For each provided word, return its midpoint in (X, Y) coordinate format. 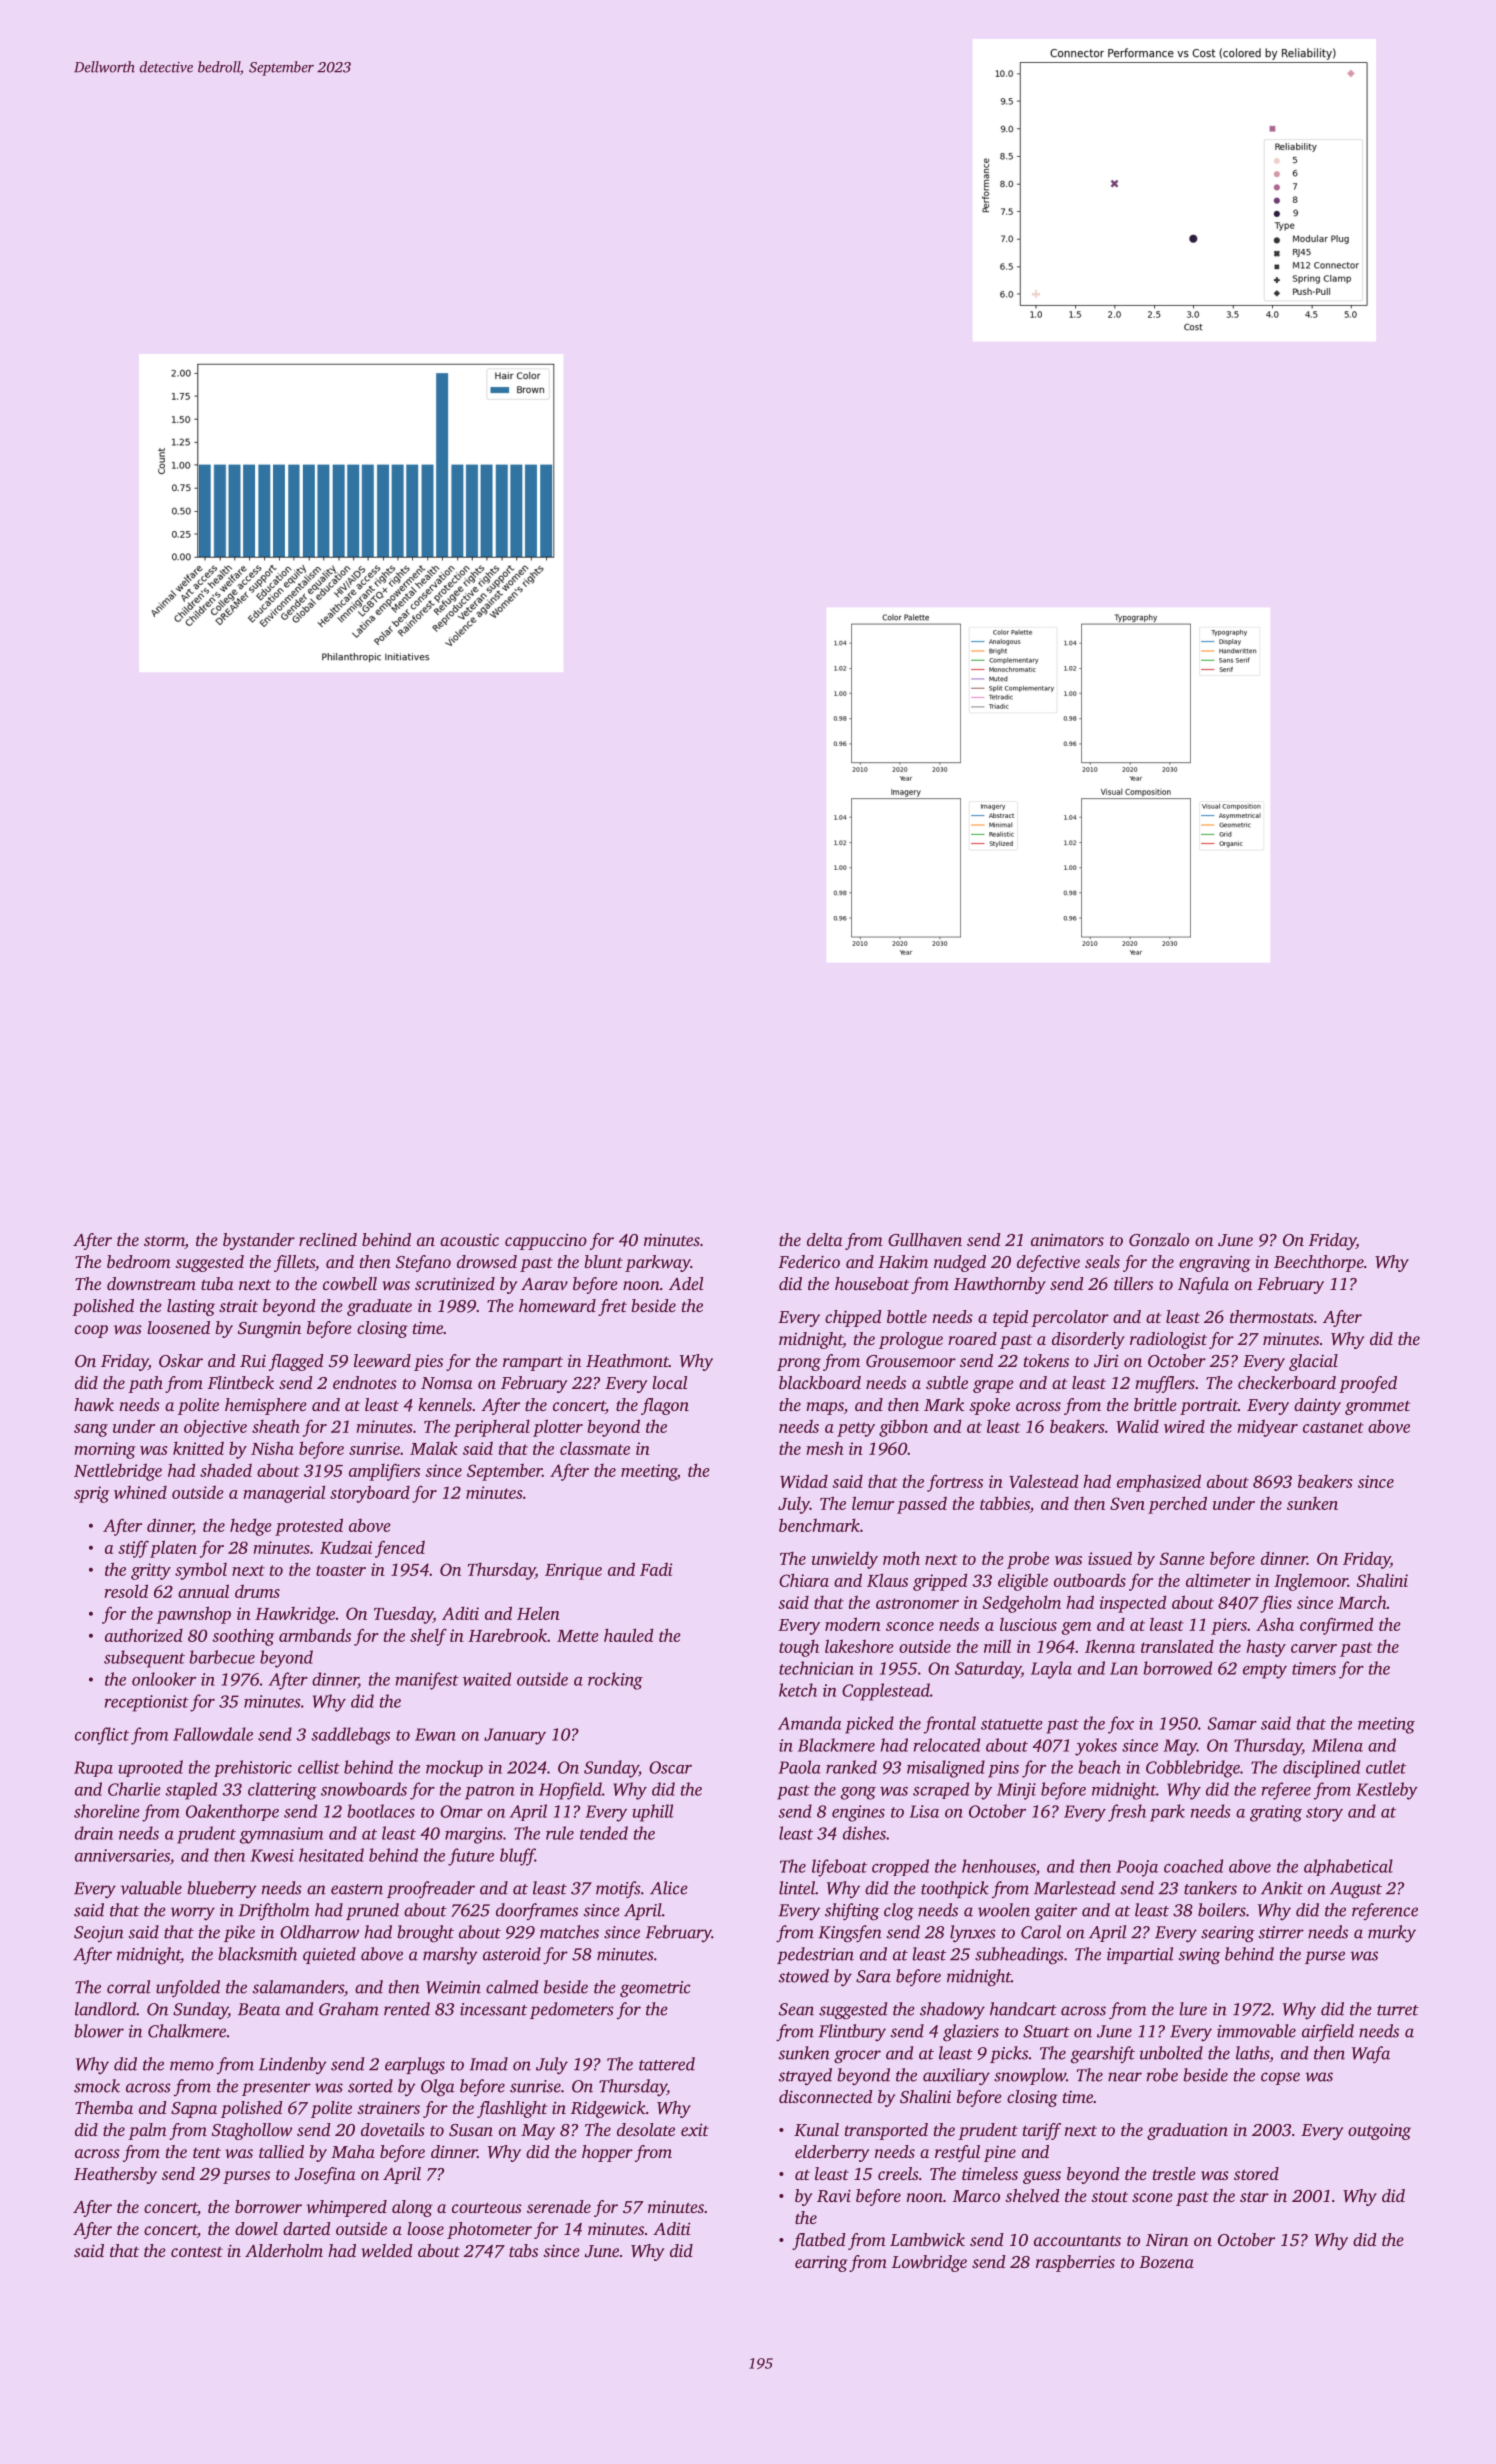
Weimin (453, 1987)
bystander (259, 1241)
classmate (595, 1448)
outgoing (1379, 2132)
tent (207, 2153)
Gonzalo (1159, 1240)
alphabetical (1348, 1867)
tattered (667, 2064)
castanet (1333, 1427)
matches (569, 1932)
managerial (284, 1494)
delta (825, 1239)
